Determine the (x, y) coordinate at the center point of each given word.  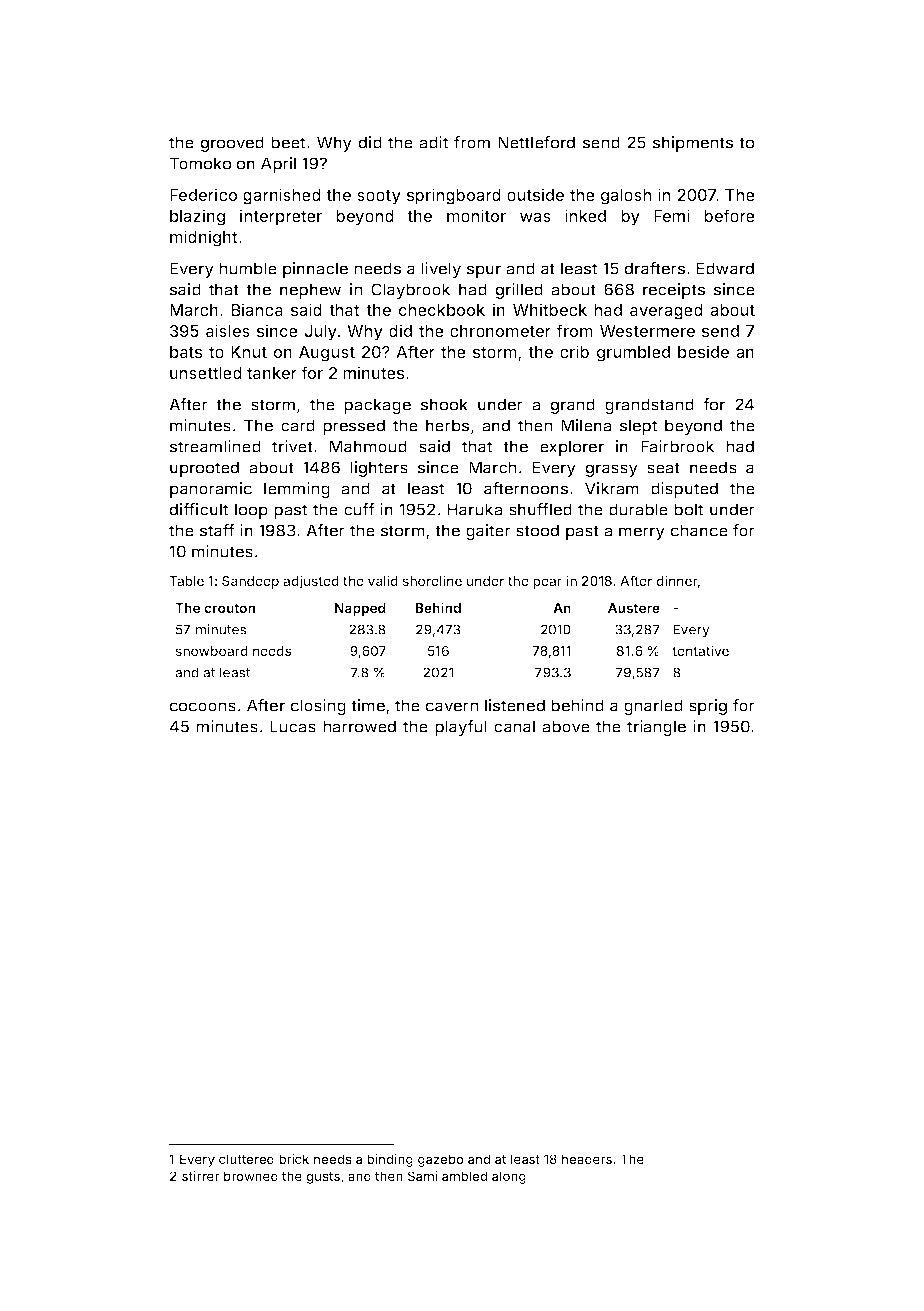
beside (703, 351)
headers (587, 1159)
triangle (656, 728)
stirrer (201, 1176)
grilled (519, 291)
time (368, 705)
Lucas (293, 726)
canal (514, 726)
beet (288, 142)
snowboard (211, 651)
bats (186, 352)
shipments (693, 144)
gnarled (653, 707)
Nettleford (536, 142)
